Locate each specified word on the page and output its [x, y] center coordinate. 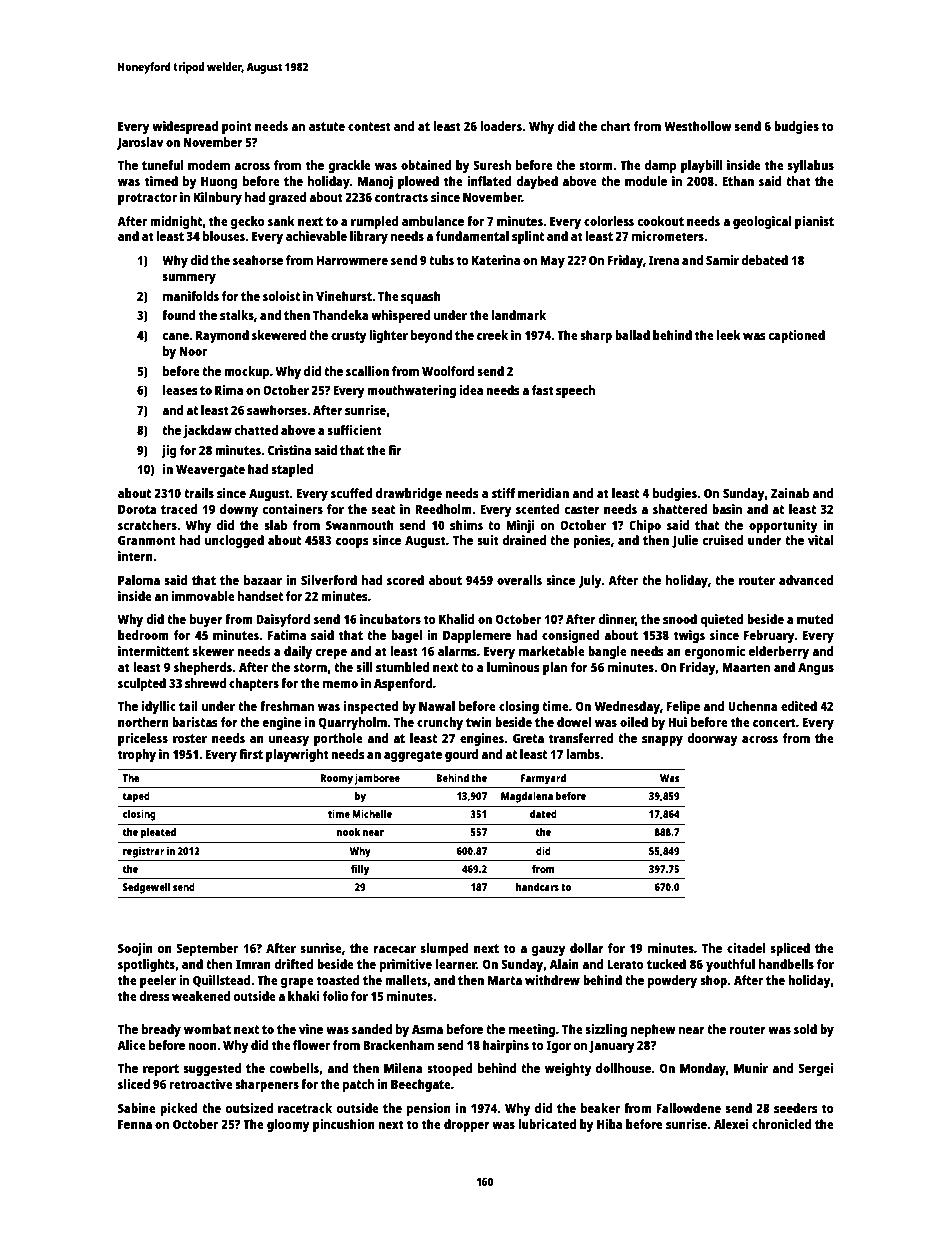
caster [582, 509]
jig [169, 451]
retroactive [201, 1084]
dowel [574, 722]
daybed [537, 182]
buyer [206, 620]
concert [774, 722]
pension [429, 1109]
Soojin [135, 949]
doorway [712, 739]
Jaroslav [140, 143]
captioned [796, 336]
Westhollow [698, 126]
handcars [537, 887]
